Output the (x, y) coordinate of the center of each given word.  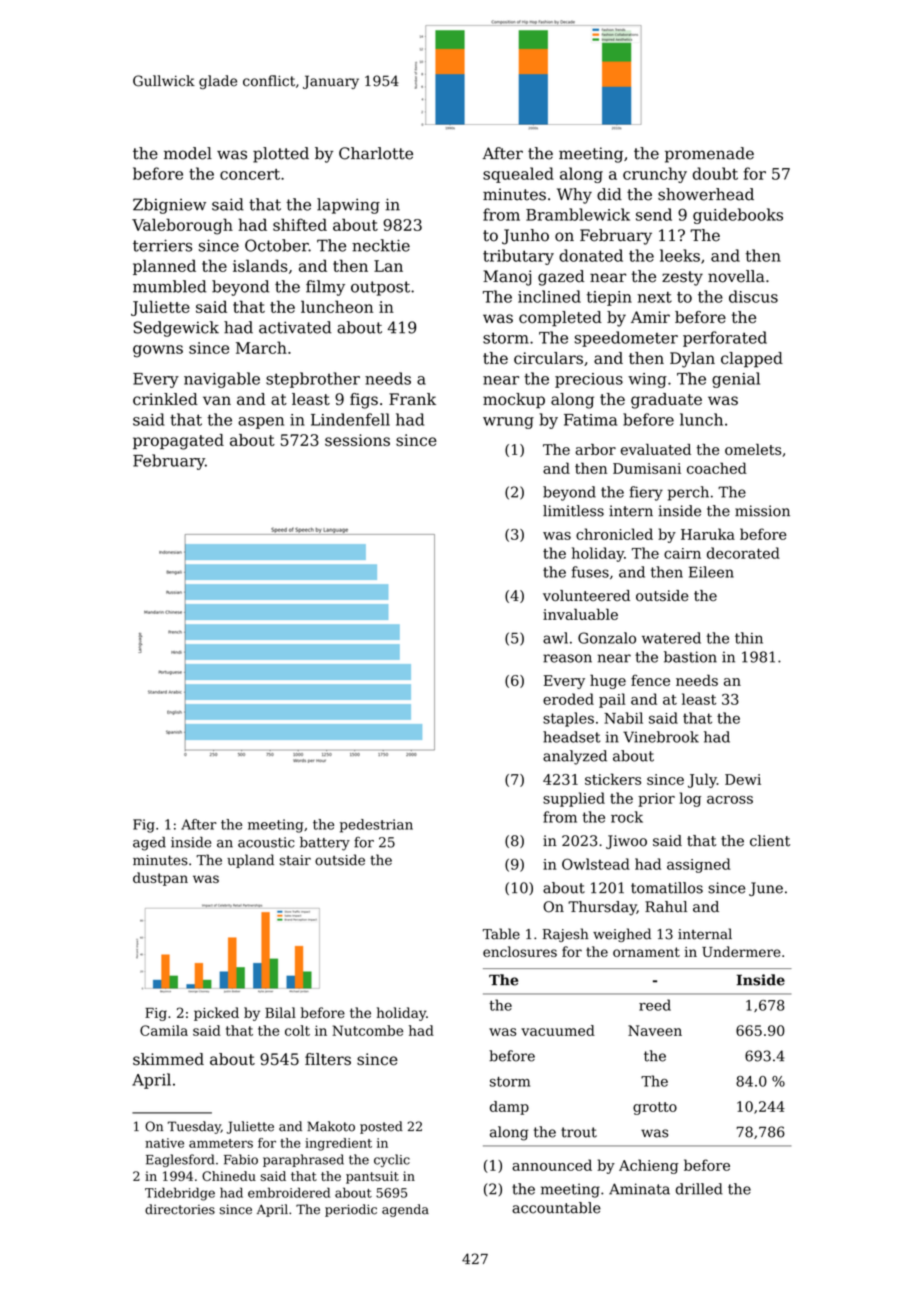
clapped (752, 360)
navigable (222, 380)
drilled (699, 1189)
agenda (405, 1210)
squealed (518, 175)
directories (180, 1209)
